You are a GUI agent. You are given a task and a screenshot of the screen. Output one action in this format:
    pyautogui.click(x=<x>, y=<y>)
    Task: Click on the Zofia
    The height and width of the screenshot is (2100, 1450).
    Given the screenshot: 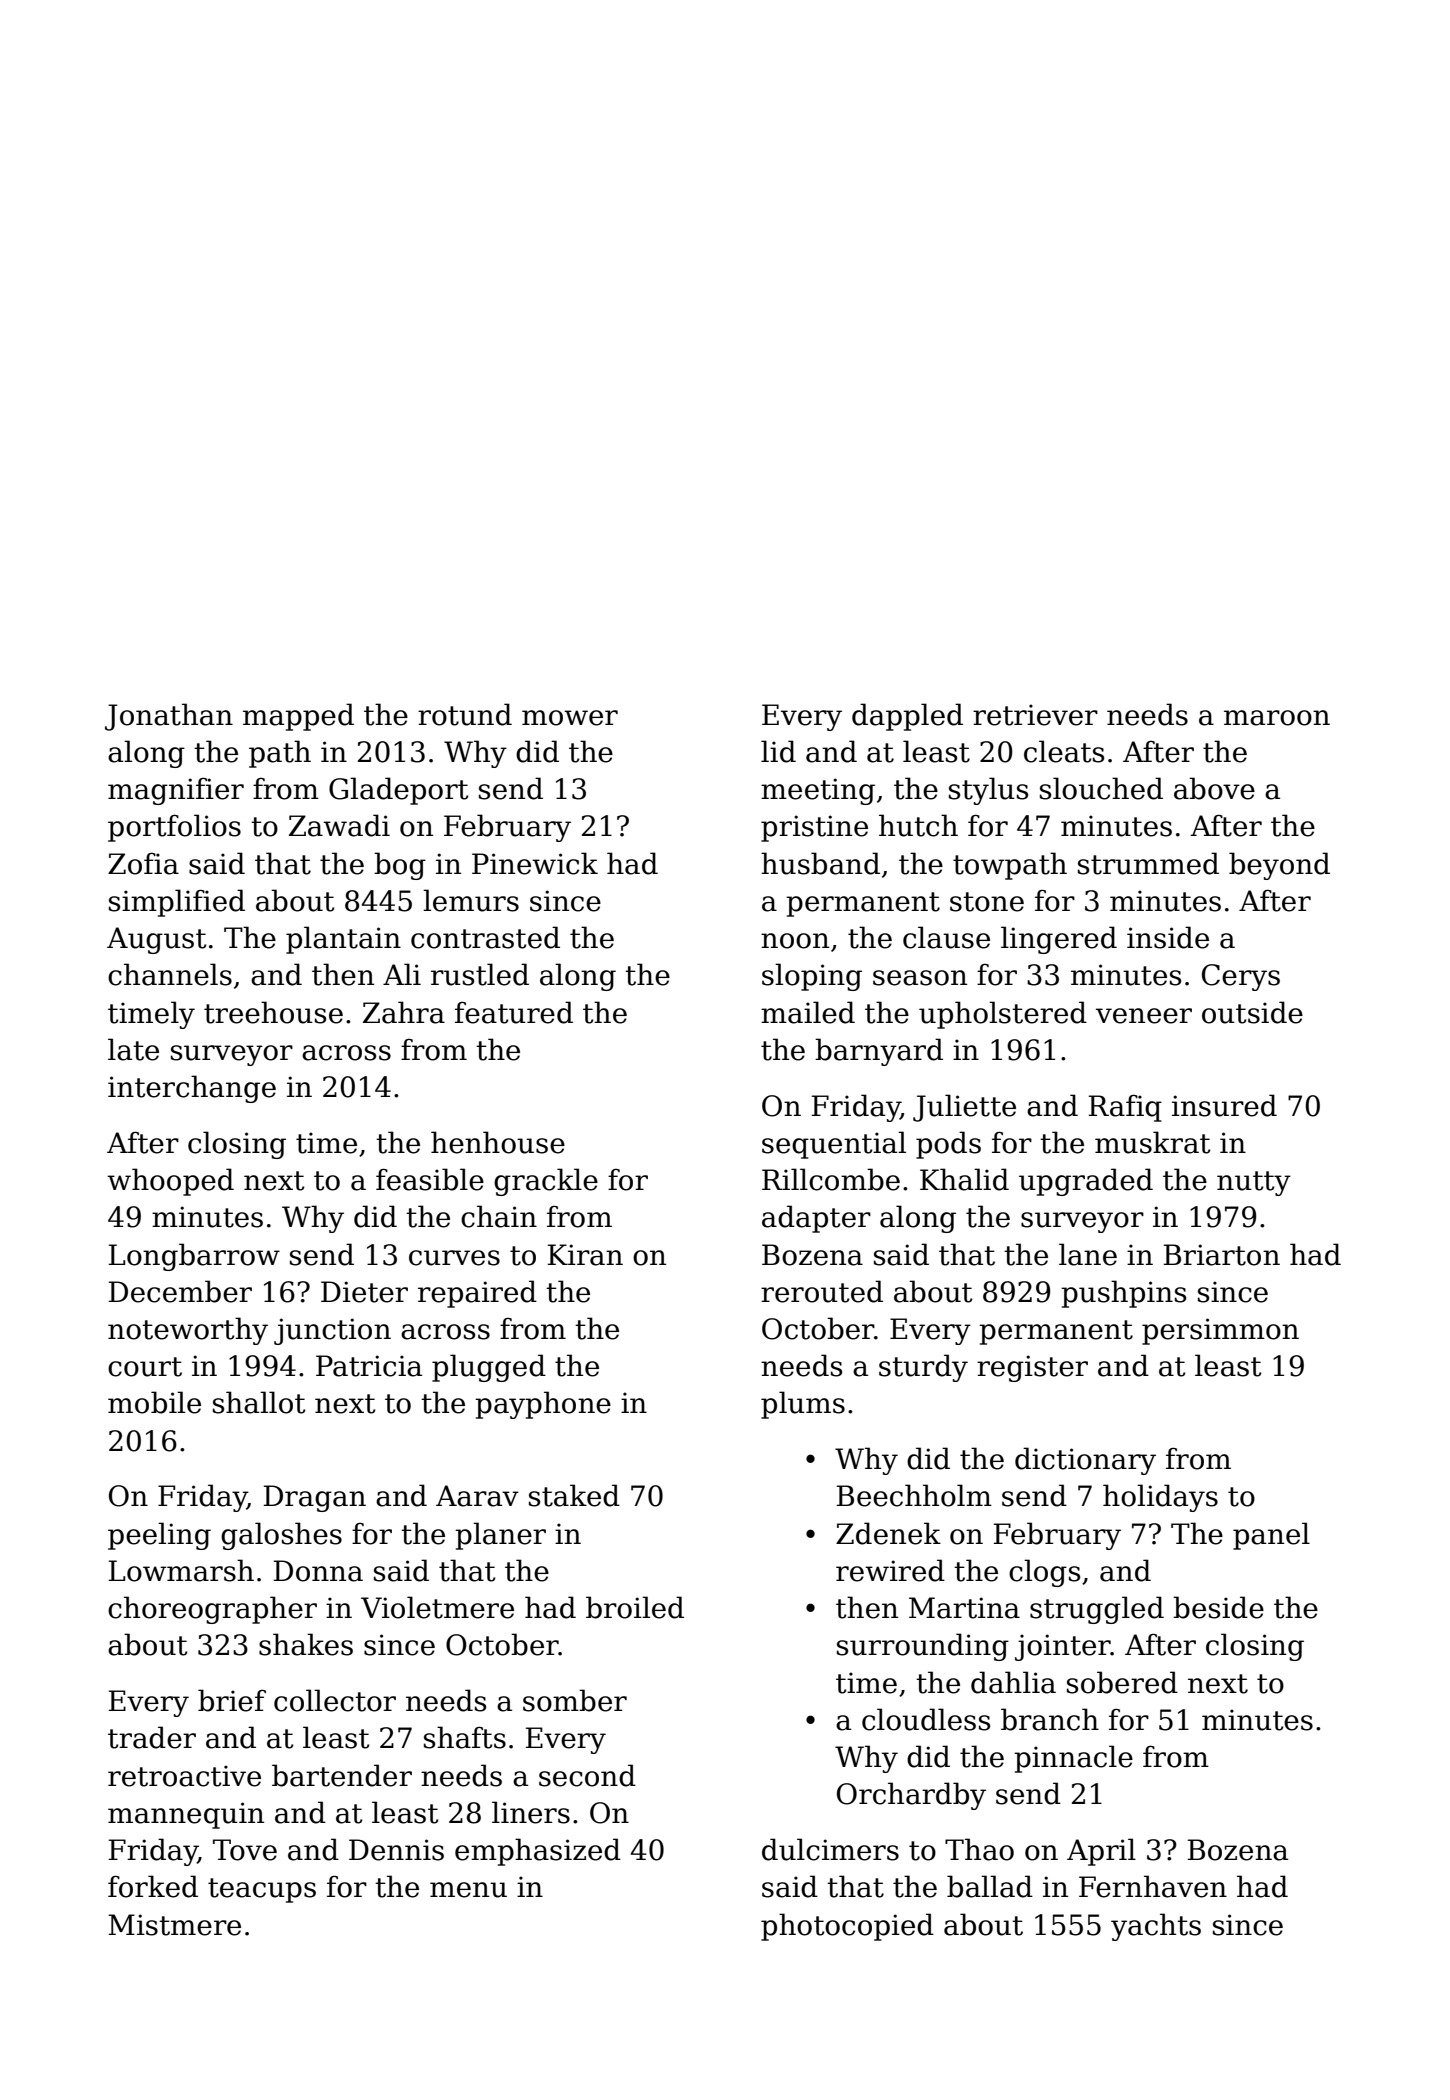 What is the action you would take?
    pyautogui.click(x=143, y=863)
